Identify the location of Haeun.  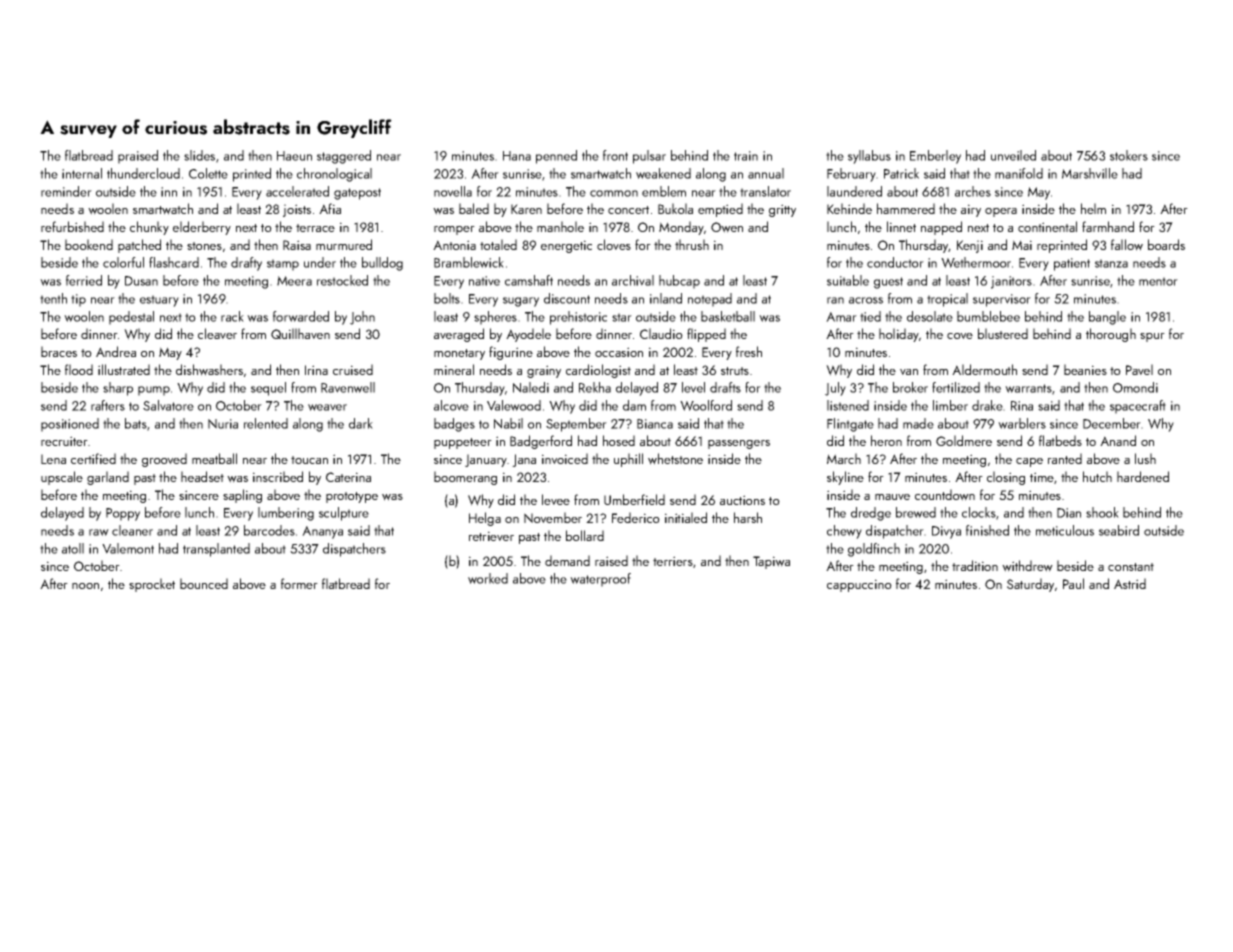
(294, 156).
